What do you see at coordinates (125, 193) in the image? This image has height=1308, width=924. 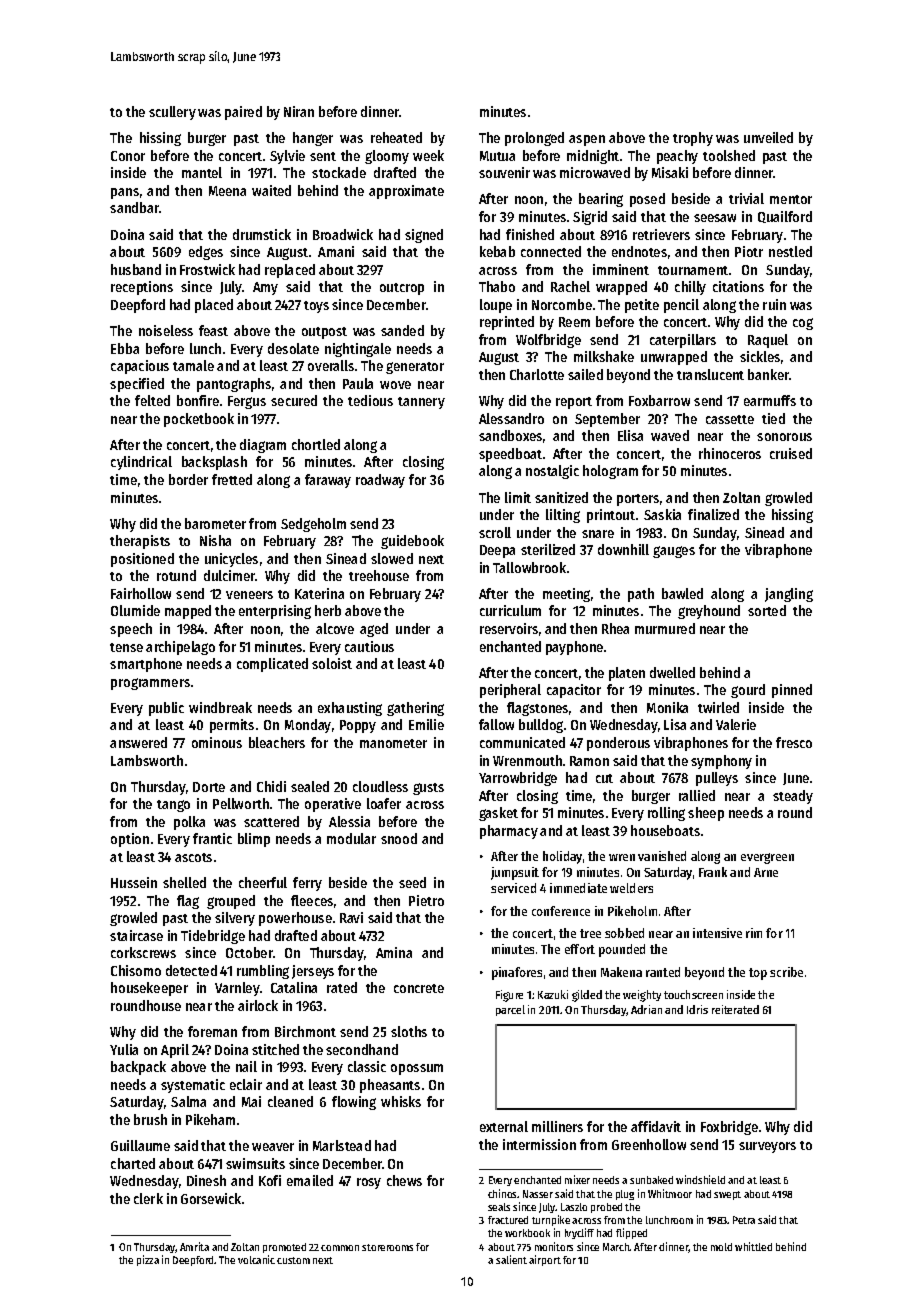 I see `pans` at bounding box center [125, 193].
